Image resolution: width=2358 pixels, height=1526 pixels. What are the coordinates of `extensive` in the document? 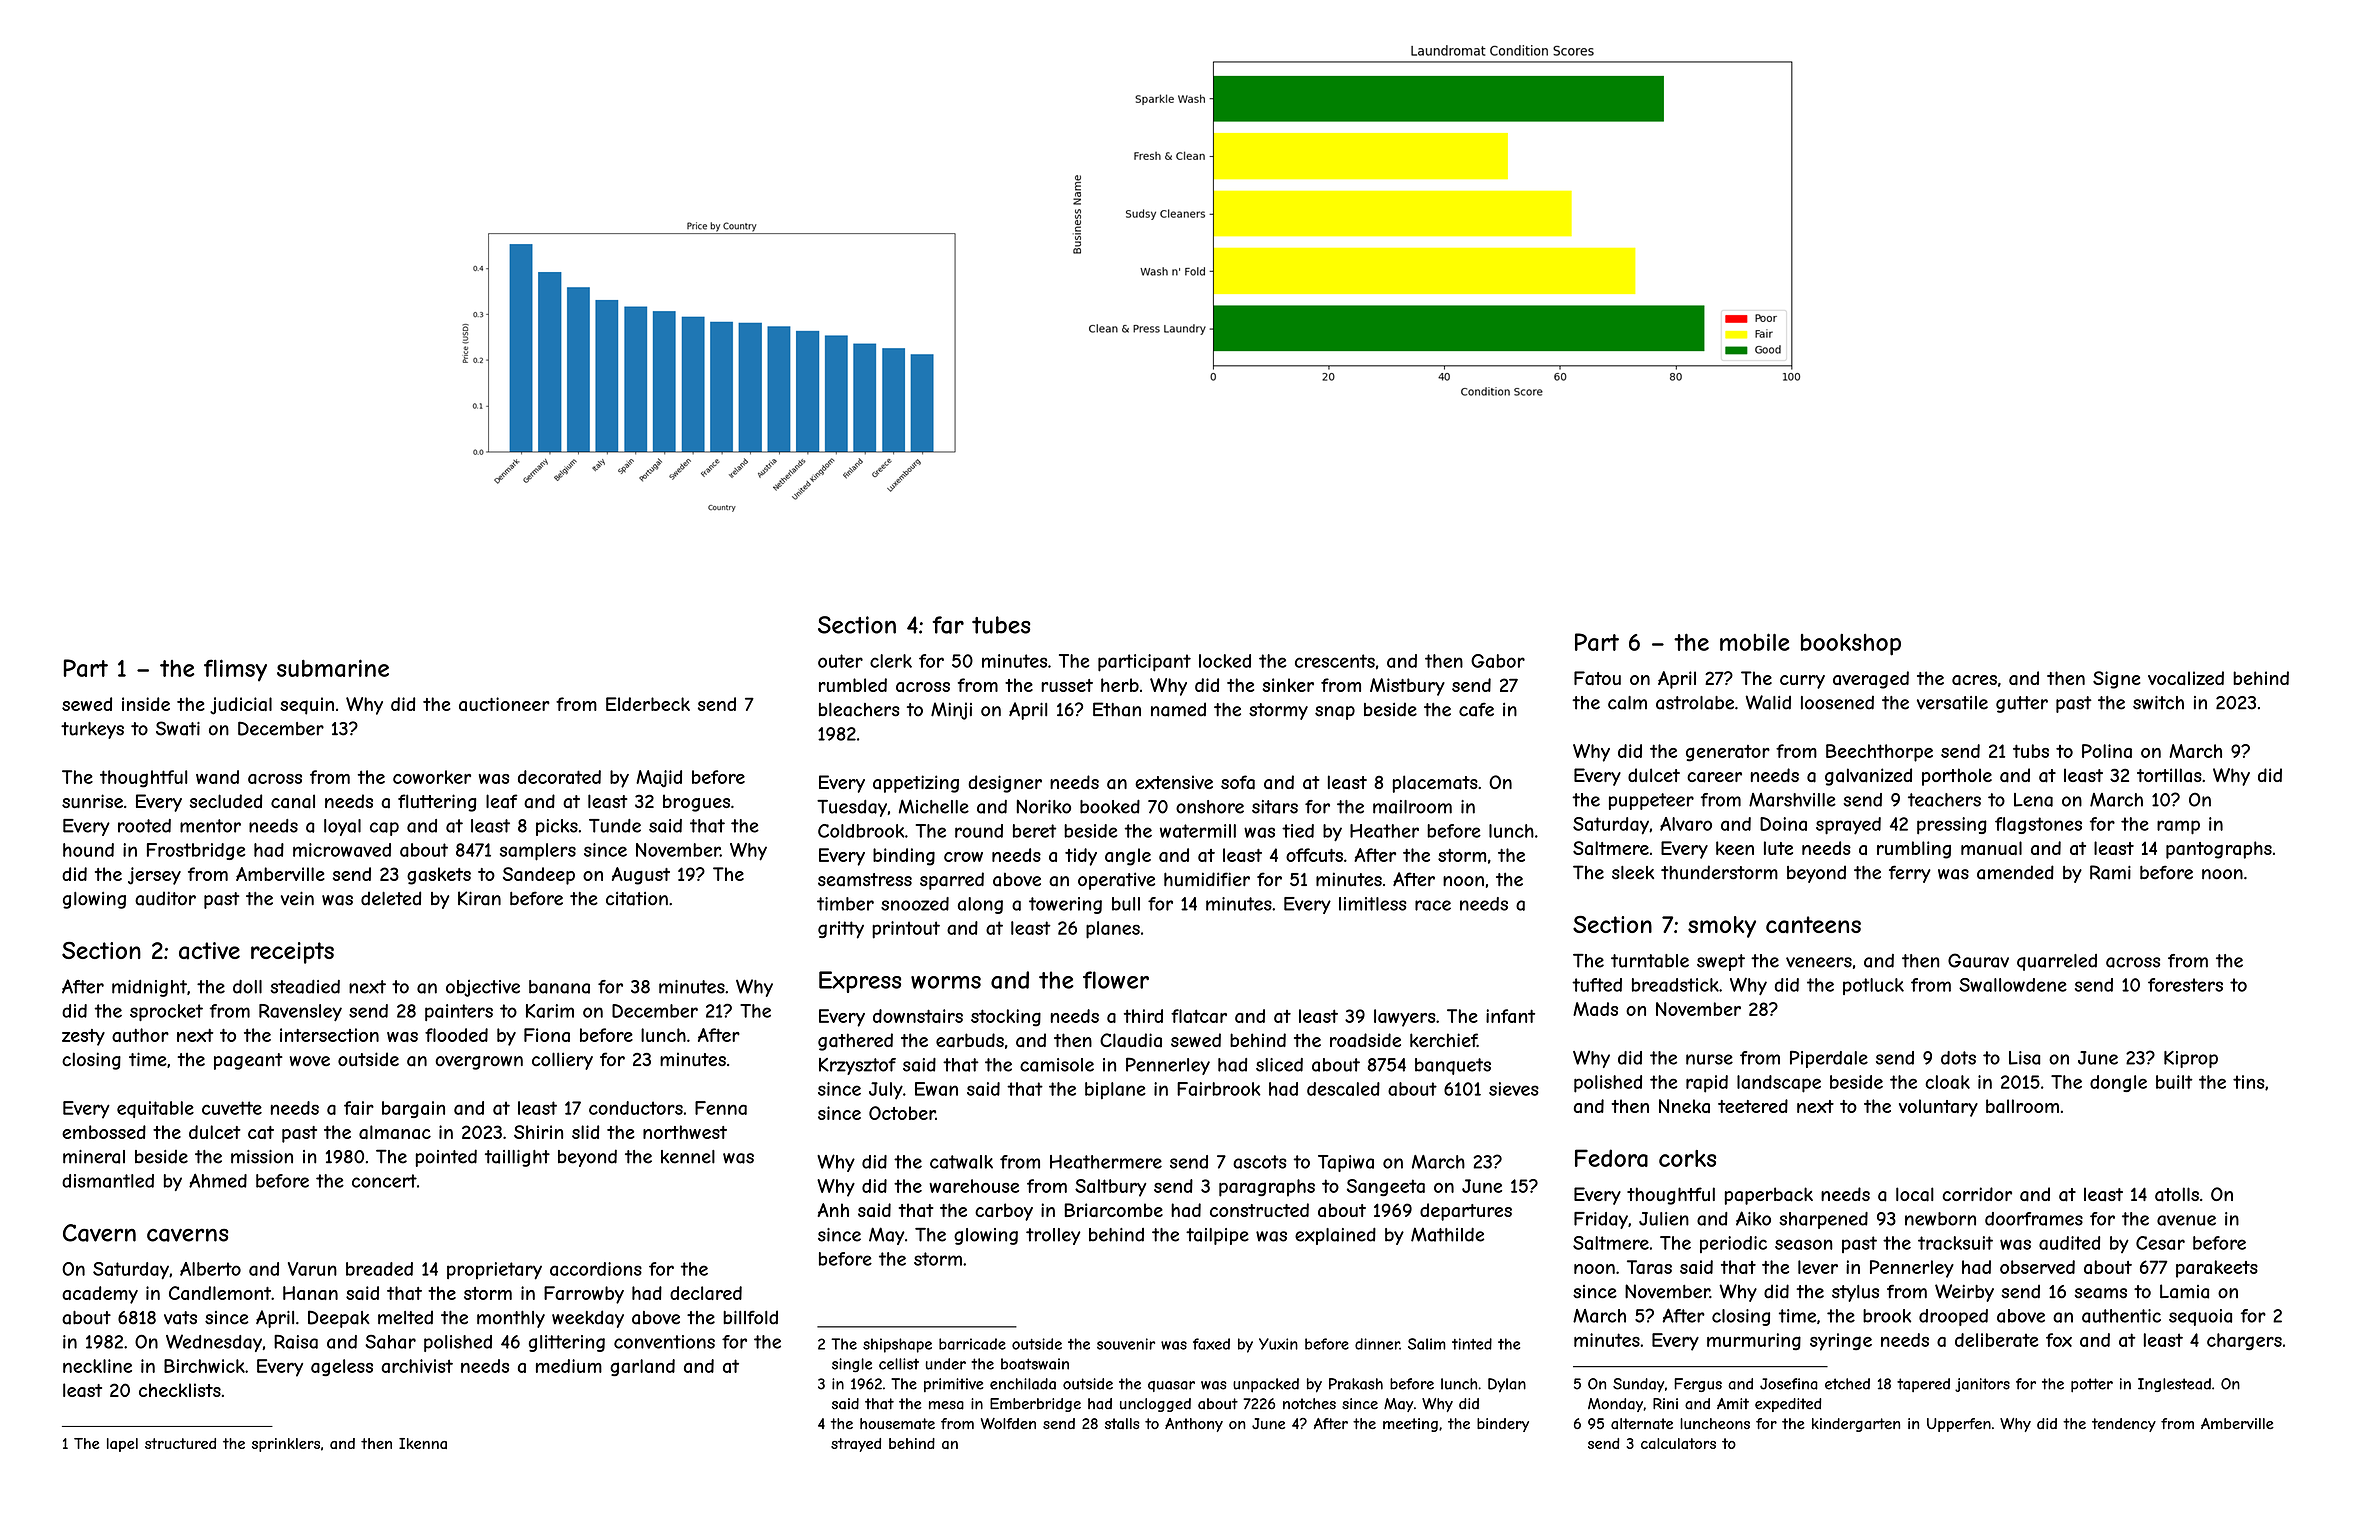 It's located at (1174, 782).
